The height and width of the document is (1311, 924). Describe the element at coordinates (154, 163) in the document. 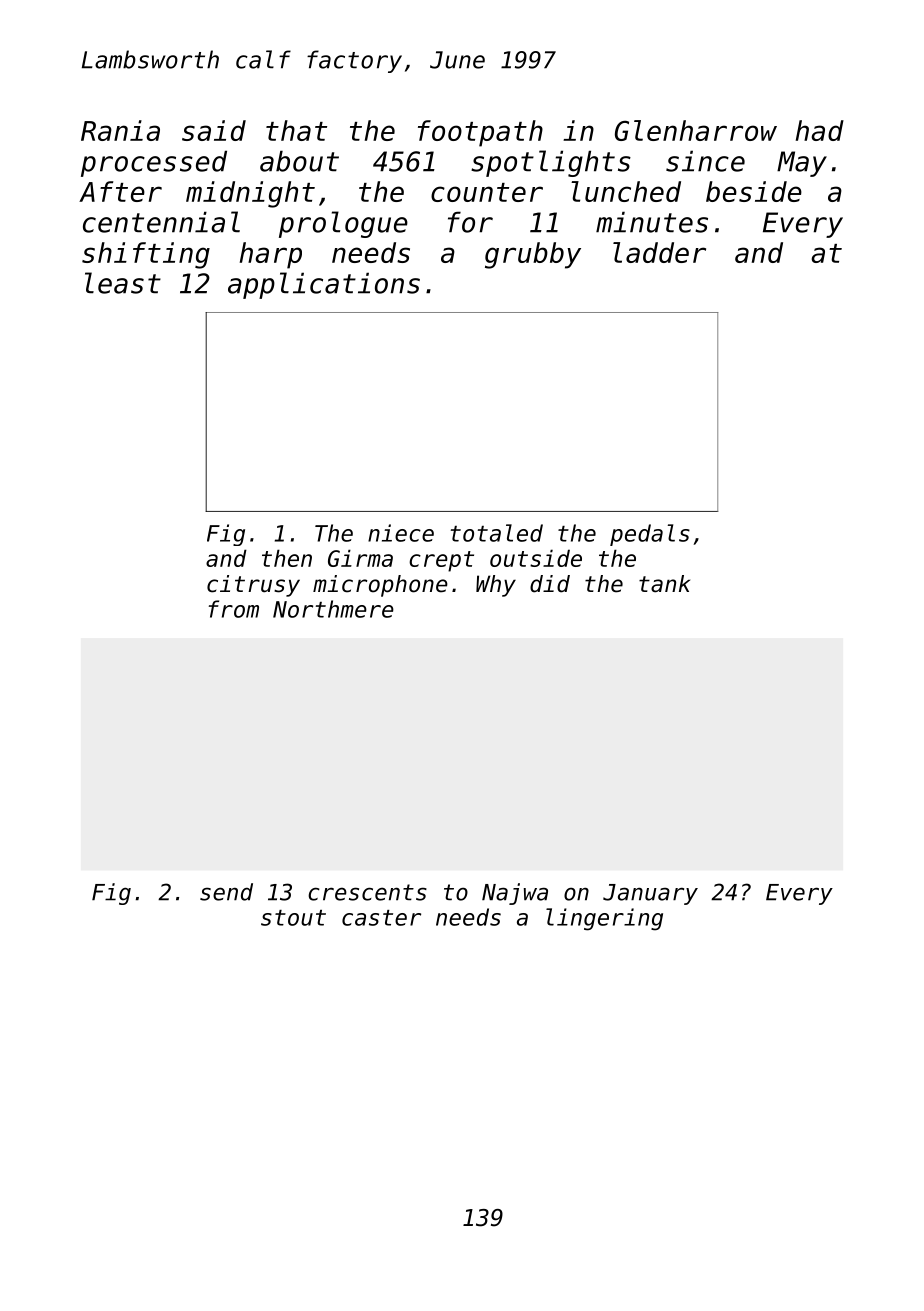

I see `processed` at that location.
